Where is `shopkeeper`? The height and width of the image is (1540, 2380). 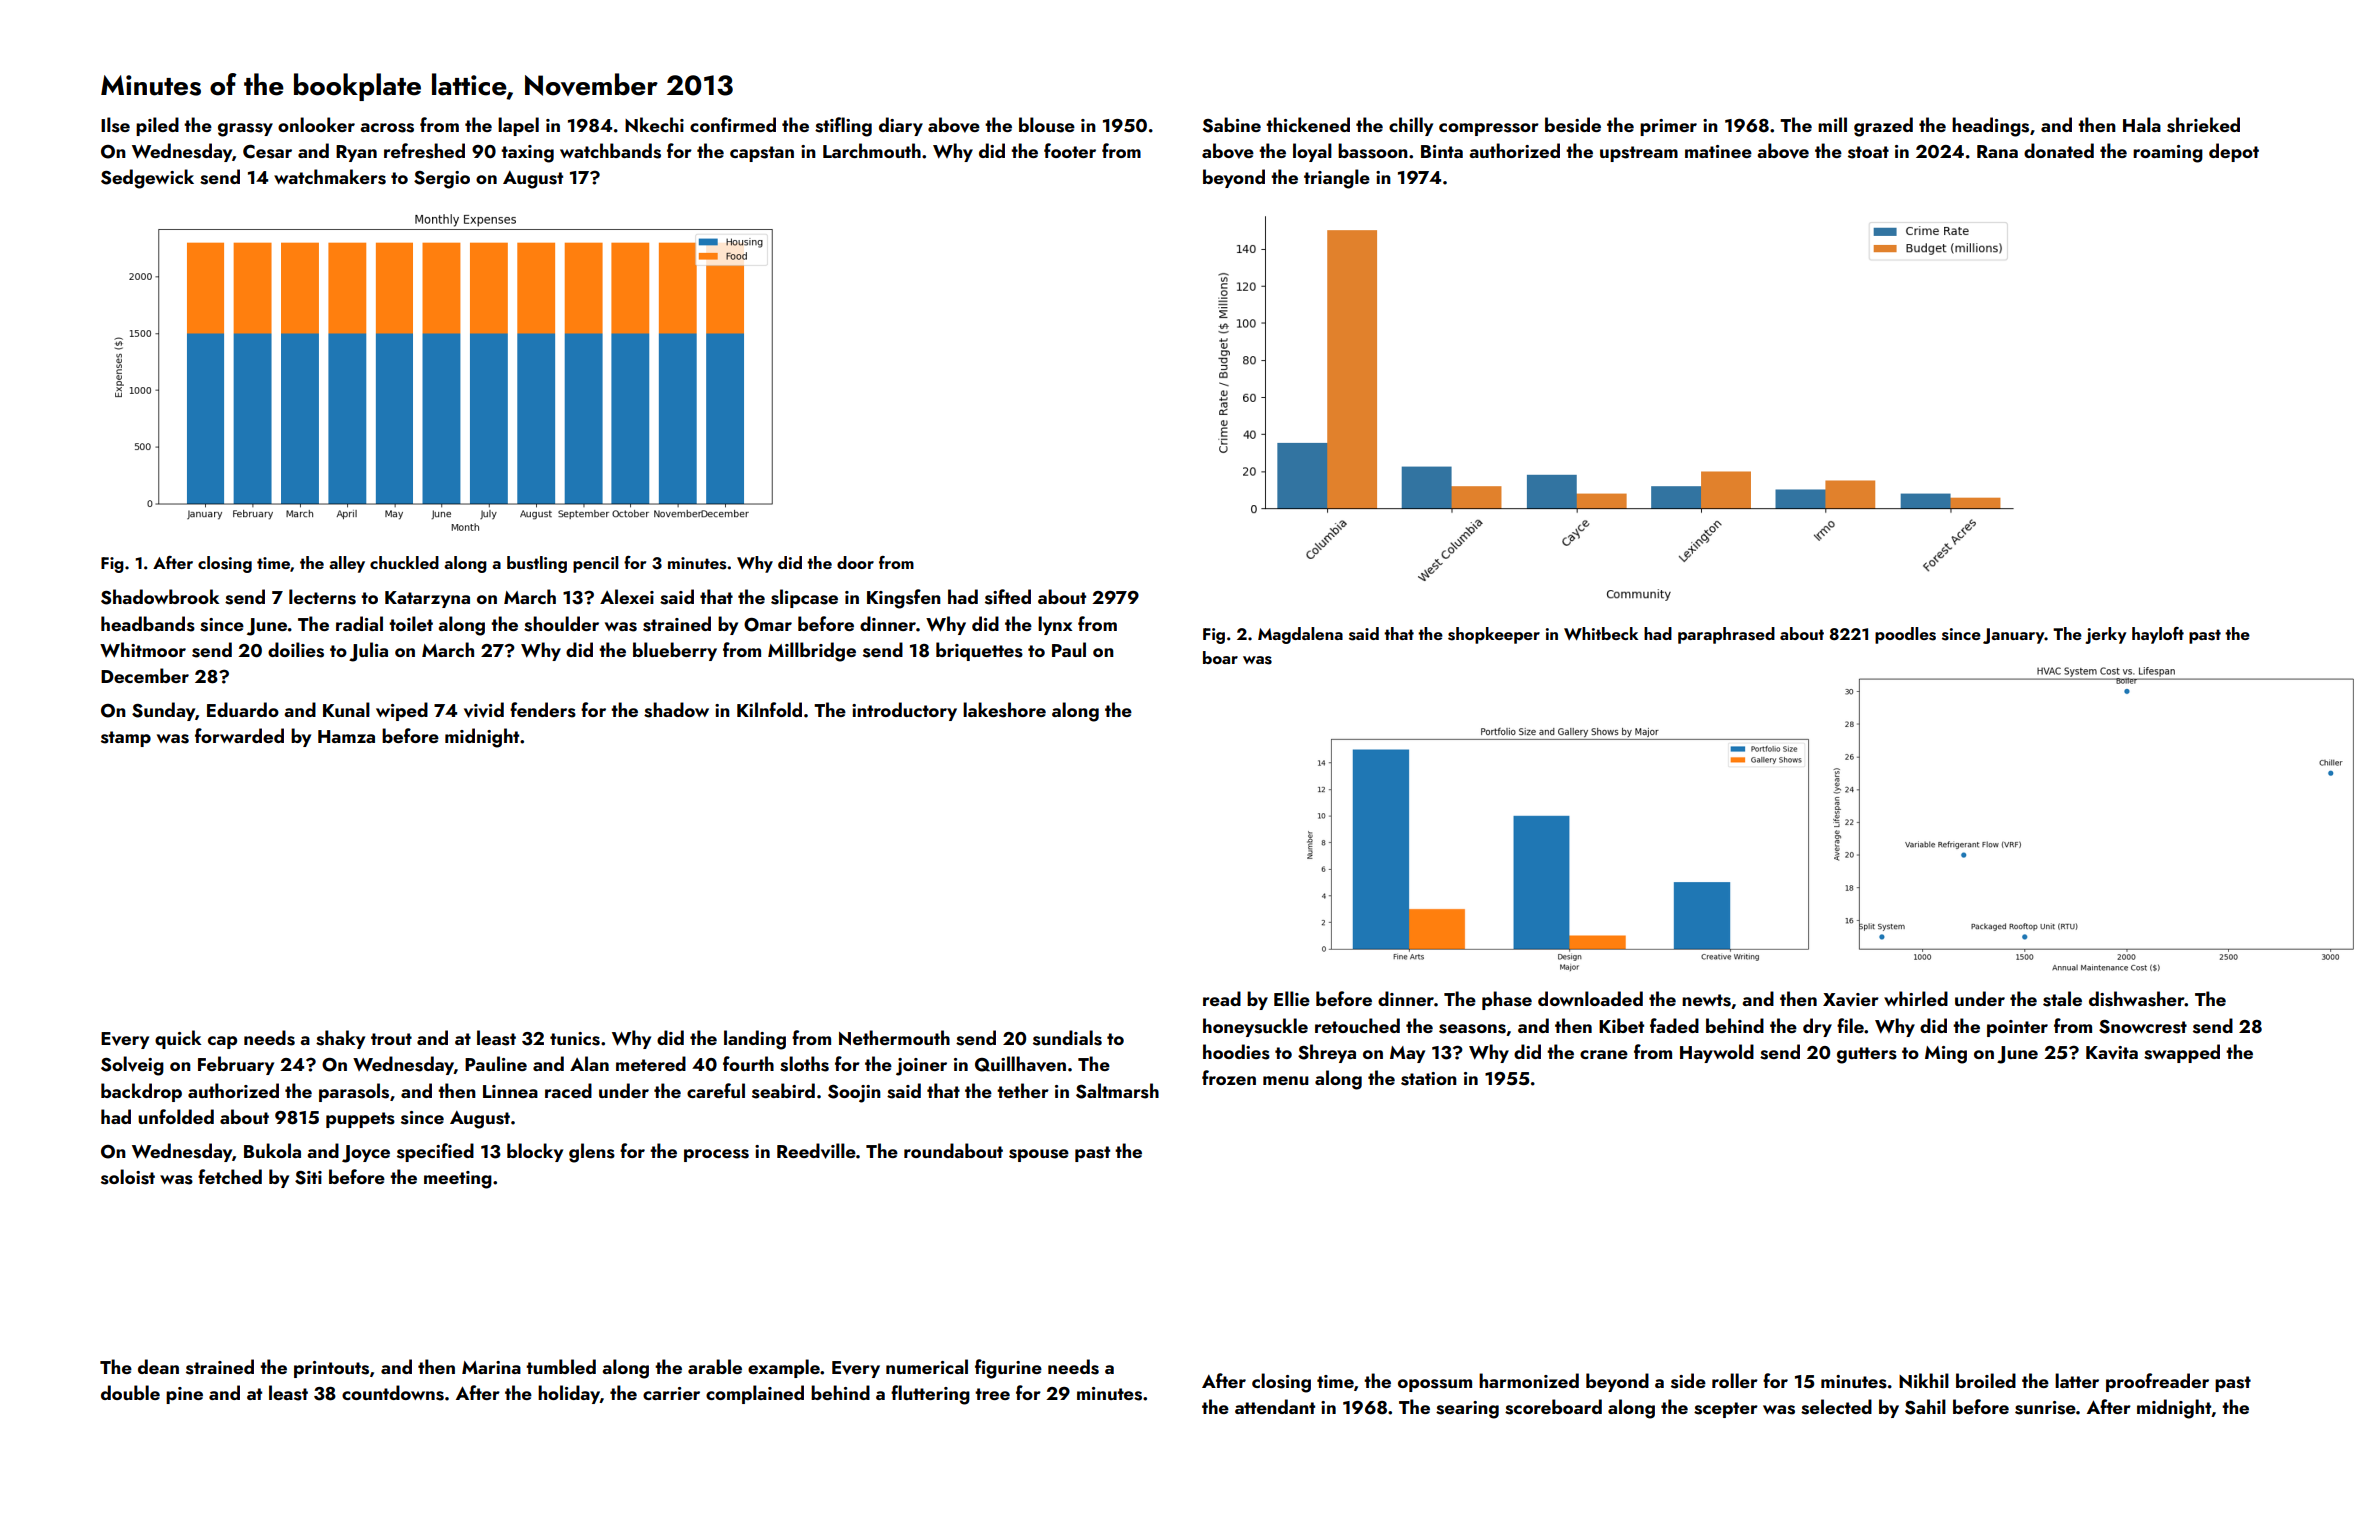
shopkeeper is located at coordinates (1494, 635).
